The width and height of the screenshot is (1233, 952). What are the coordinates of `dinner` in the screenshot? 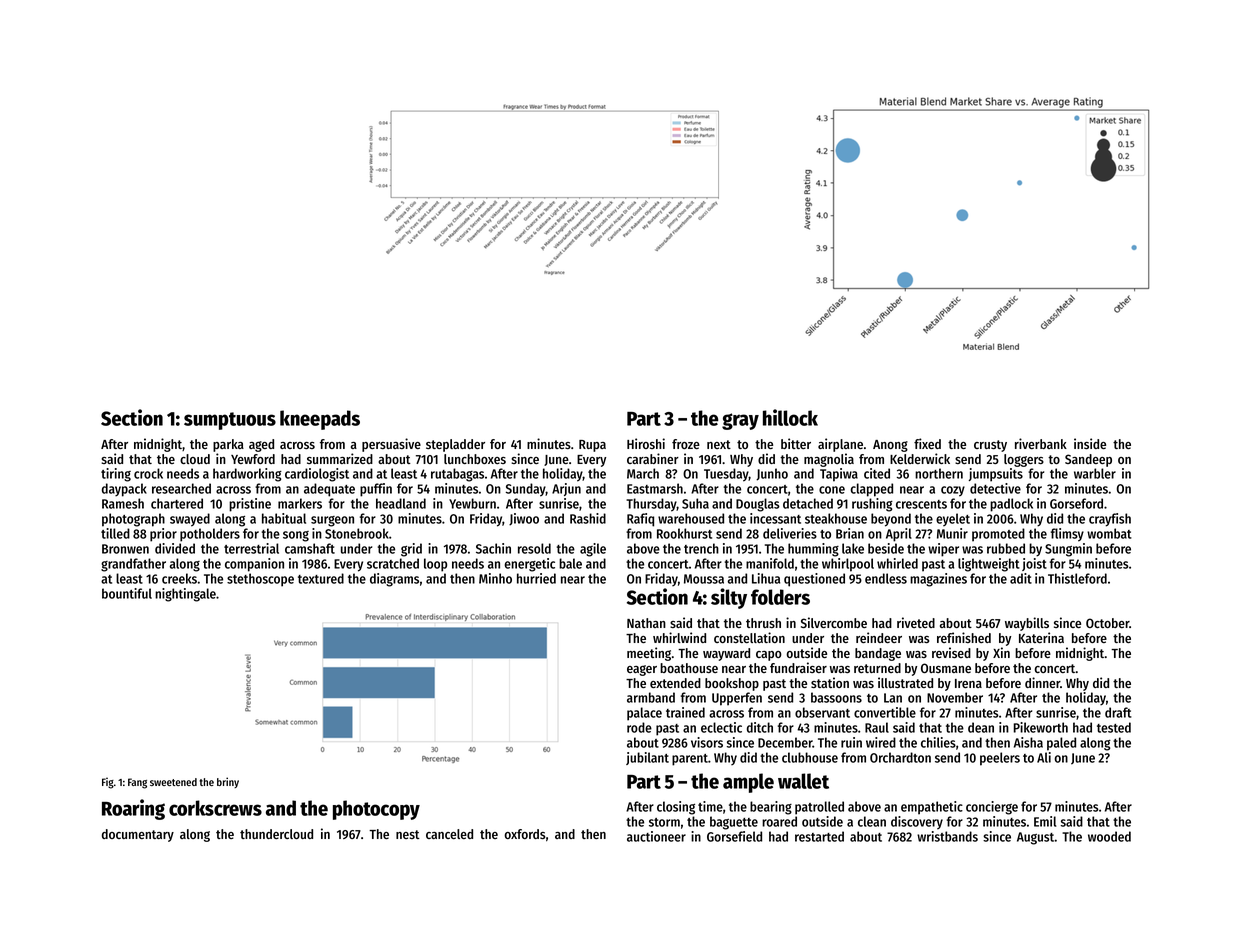 It's located at (1042, 682).
